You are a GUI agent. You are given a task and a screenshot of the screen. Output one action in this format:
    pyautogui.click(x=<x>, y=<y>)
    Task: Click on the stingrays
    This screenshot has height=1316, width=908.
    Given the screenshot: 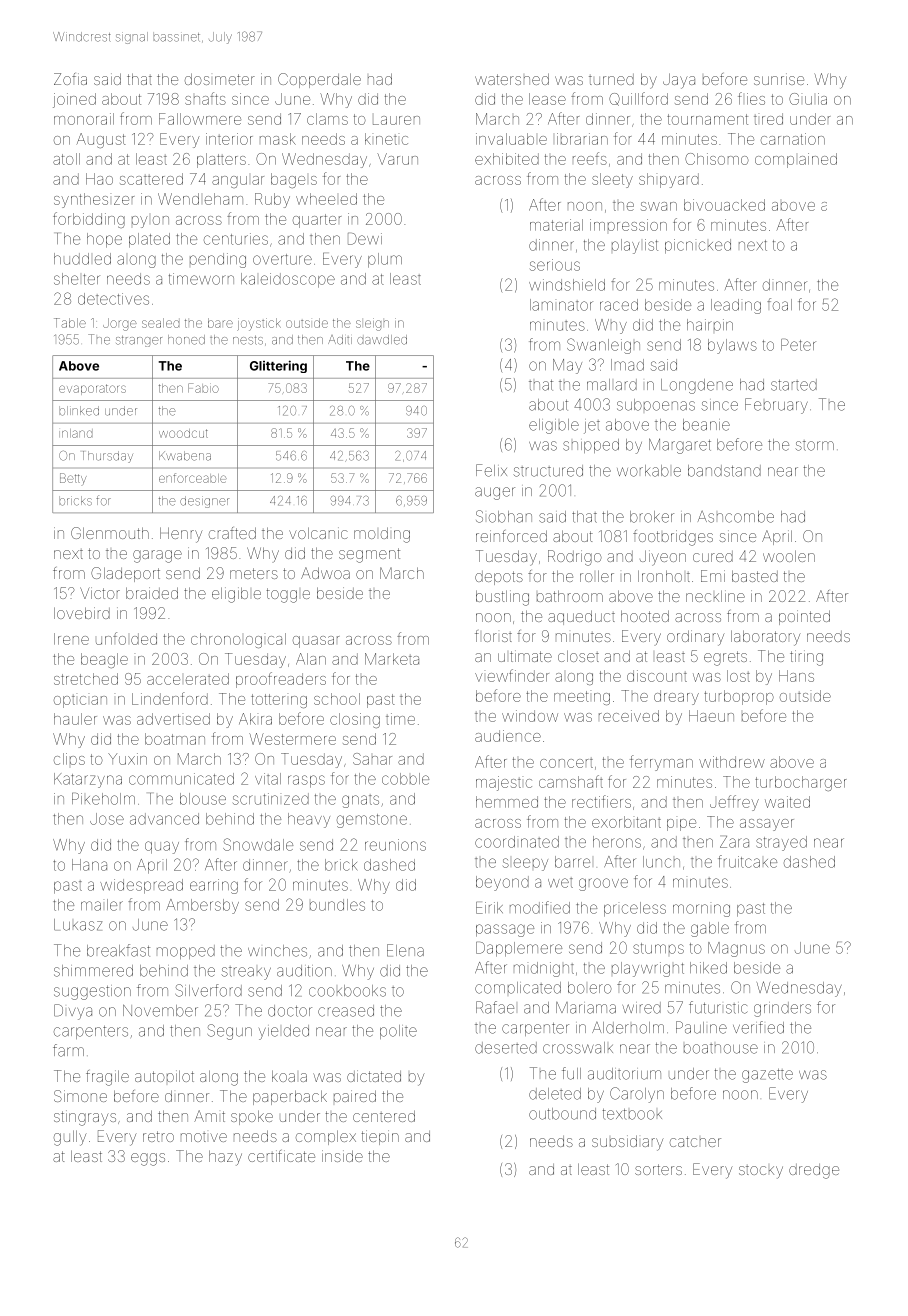 What is the action you would take?
    pyautogui.click(x=85, y=1118)
